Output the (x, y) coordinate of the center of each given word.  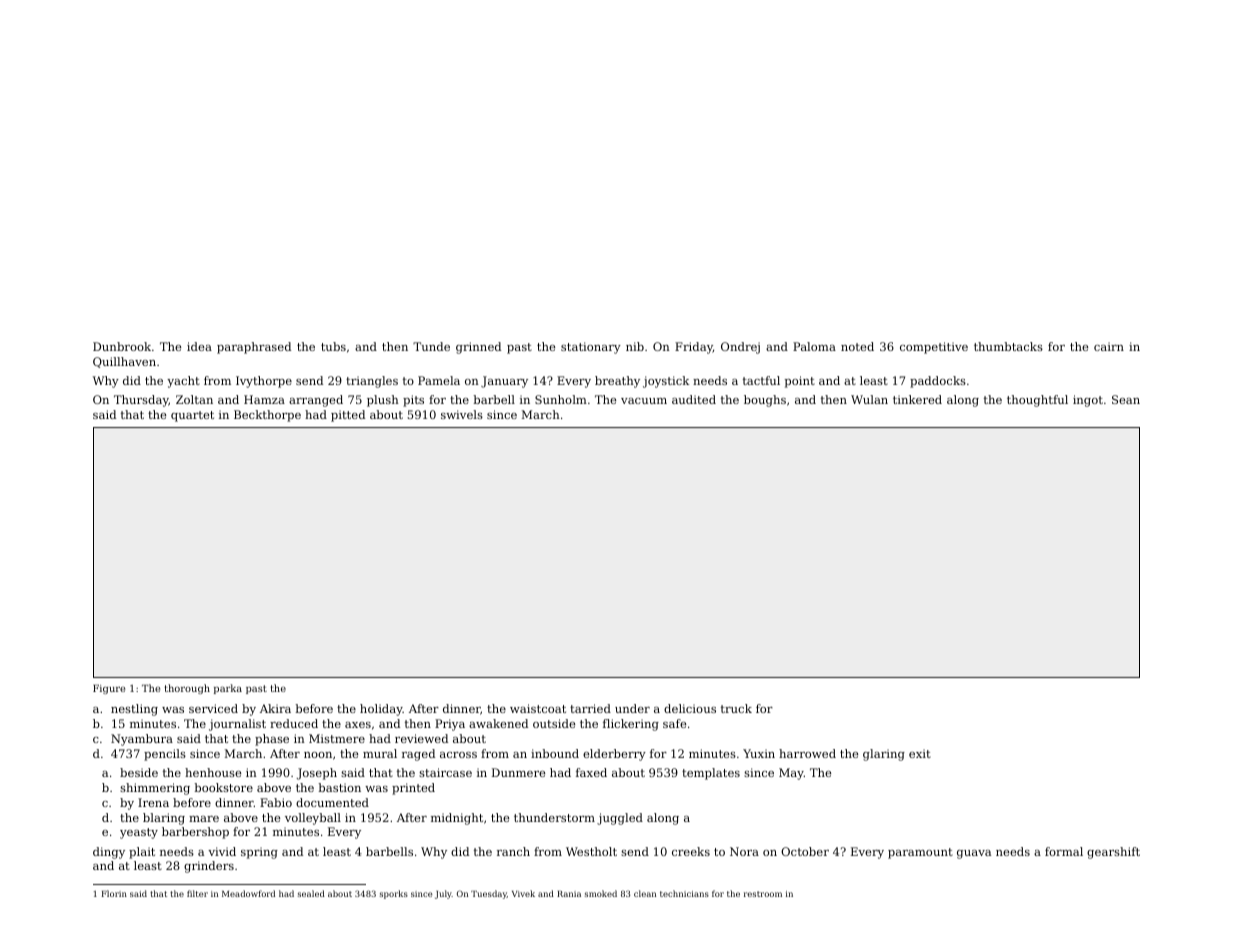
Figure (109, 689)
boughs (765, 401)
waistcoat (538, 708)
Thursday (141, 401)
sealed (311, 893)
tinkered (917, 399)
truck (736, 708)
